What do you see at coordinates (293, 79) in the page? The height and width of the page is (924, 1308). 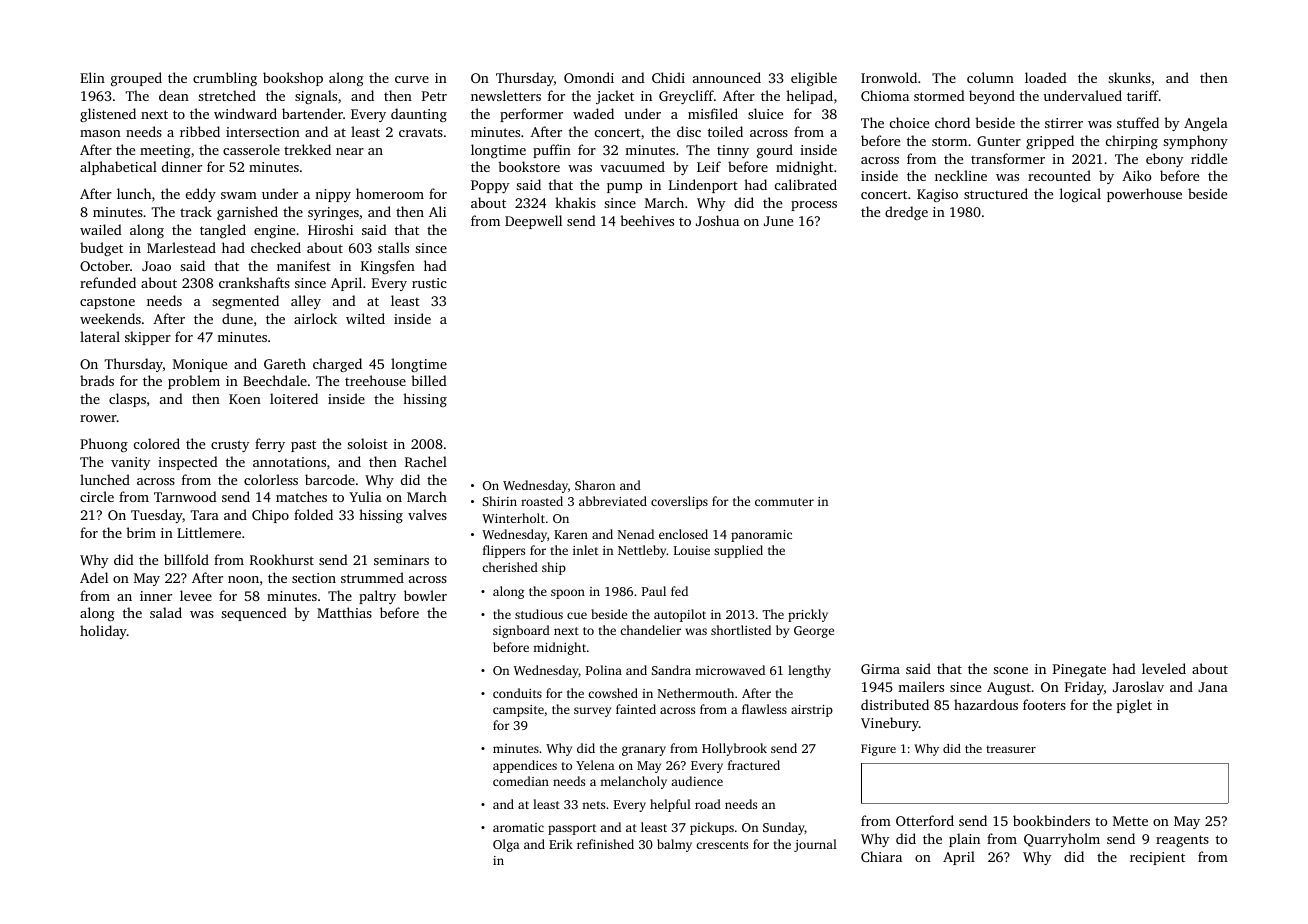 I see `bookshop` at bounding box center [293, 79].
